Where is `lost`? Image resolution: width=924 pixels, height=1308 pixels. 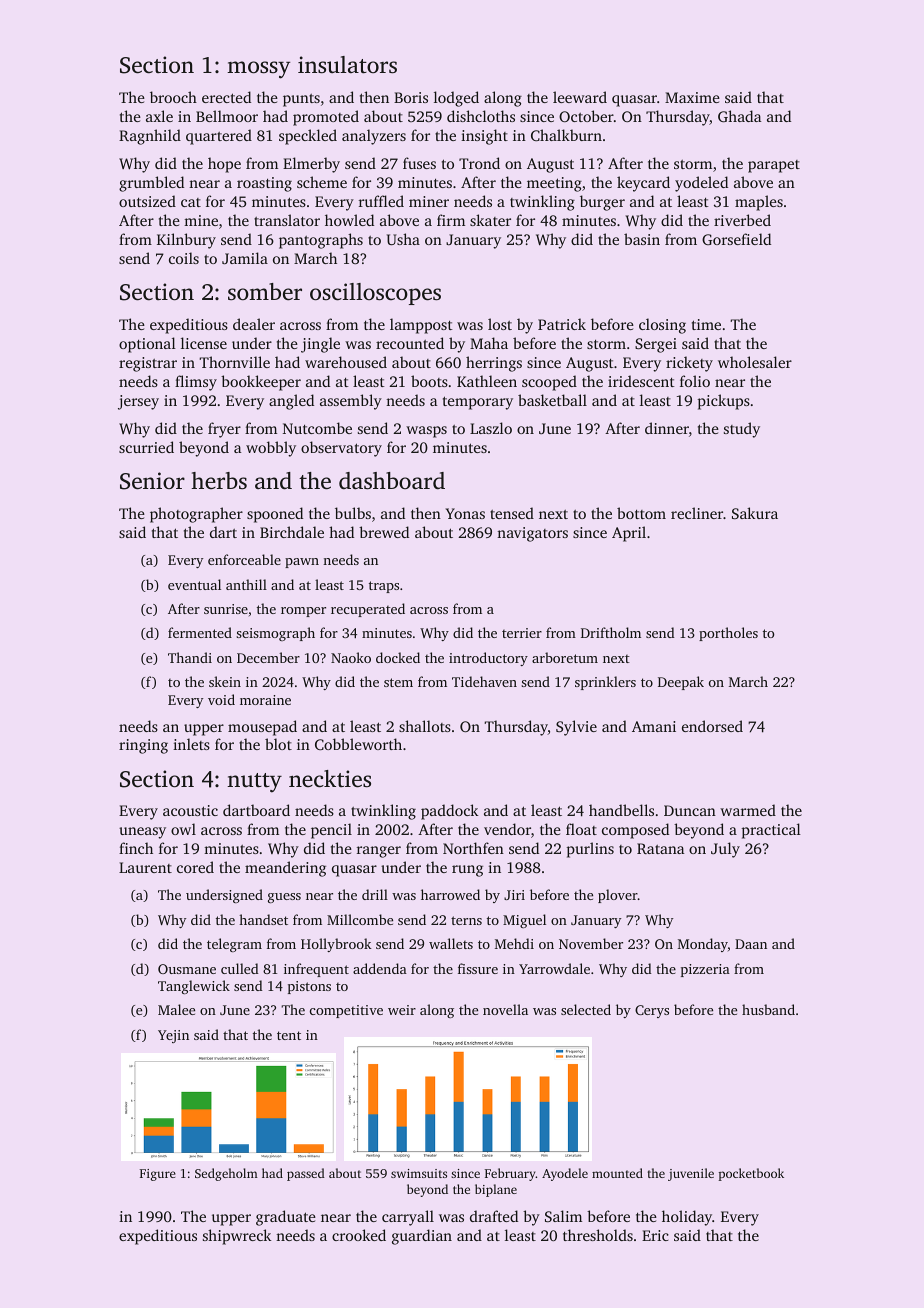 lost is located at coordinates (500, 324).
